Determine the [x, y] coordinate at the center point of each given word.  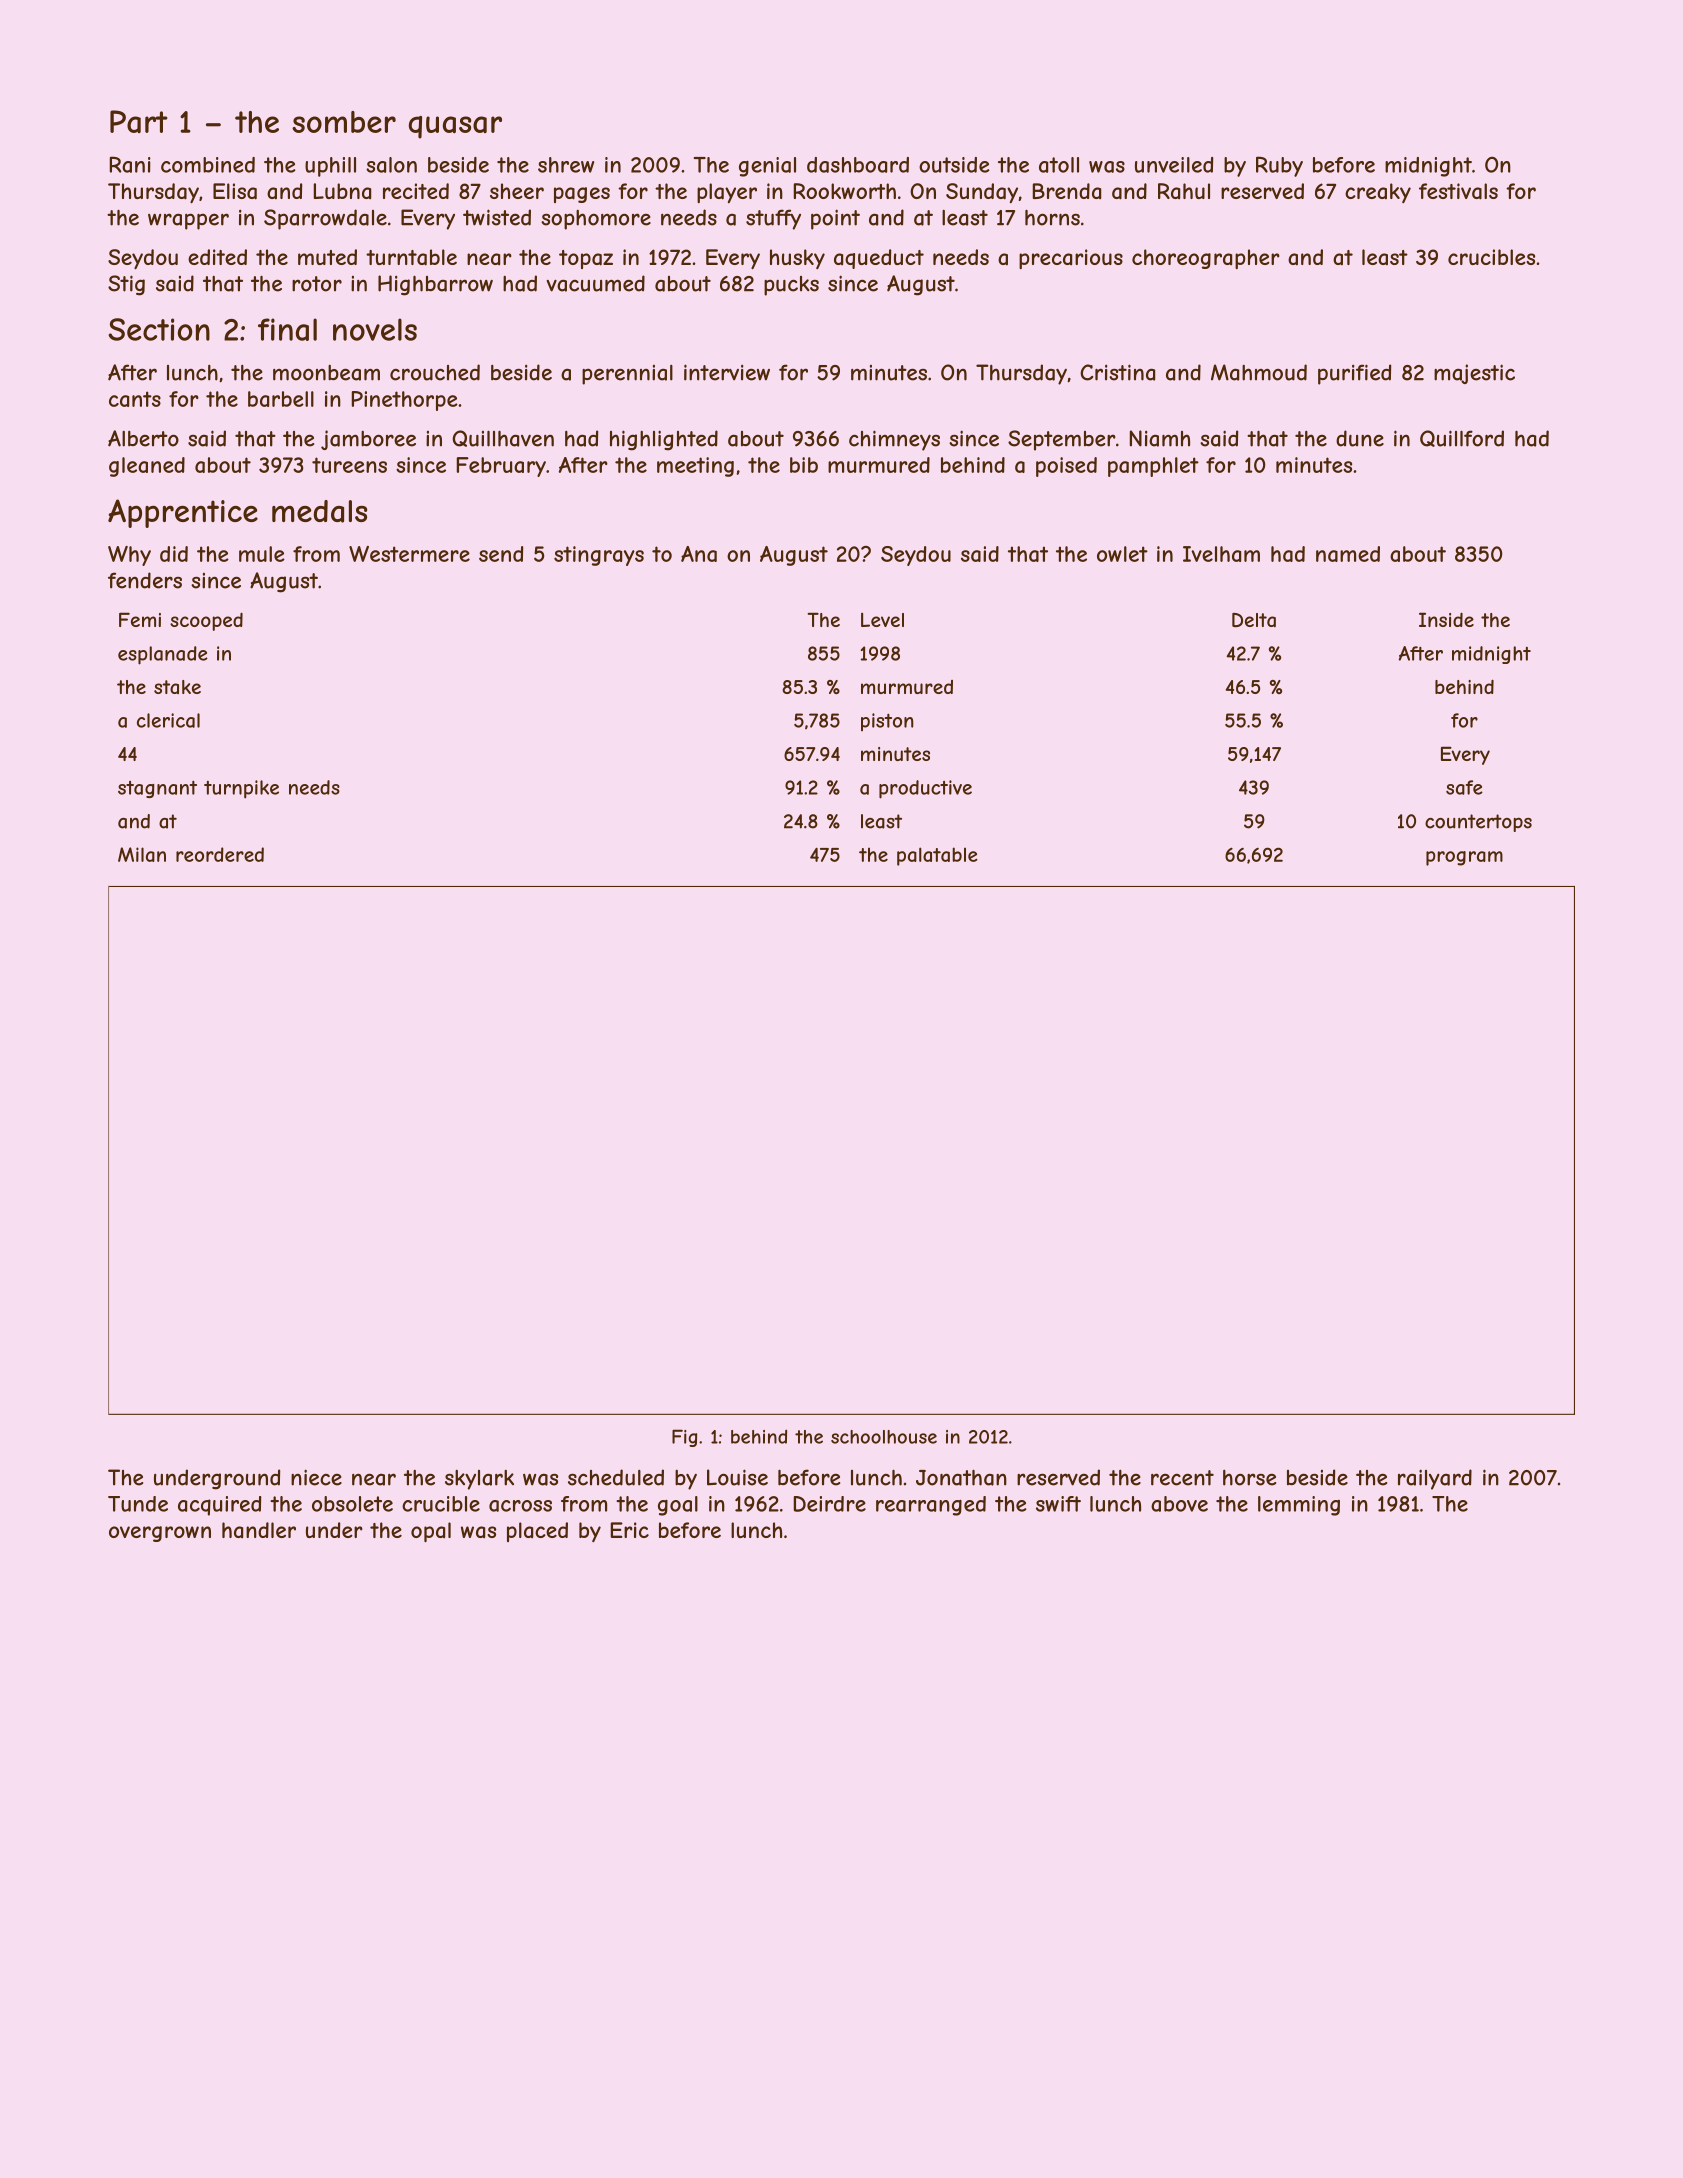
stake [177, 687]
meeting [695, 467]
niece [316, 1477]
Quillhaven [503, 438]
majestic [1474, 374]
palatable [937, 856]
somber [344, 122]
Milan [142, 854]
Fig [684, 1438]
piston [887, 722]
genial [767, 167]
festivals [1458, 191]
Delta [1254, 620]
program [1464, 858]
